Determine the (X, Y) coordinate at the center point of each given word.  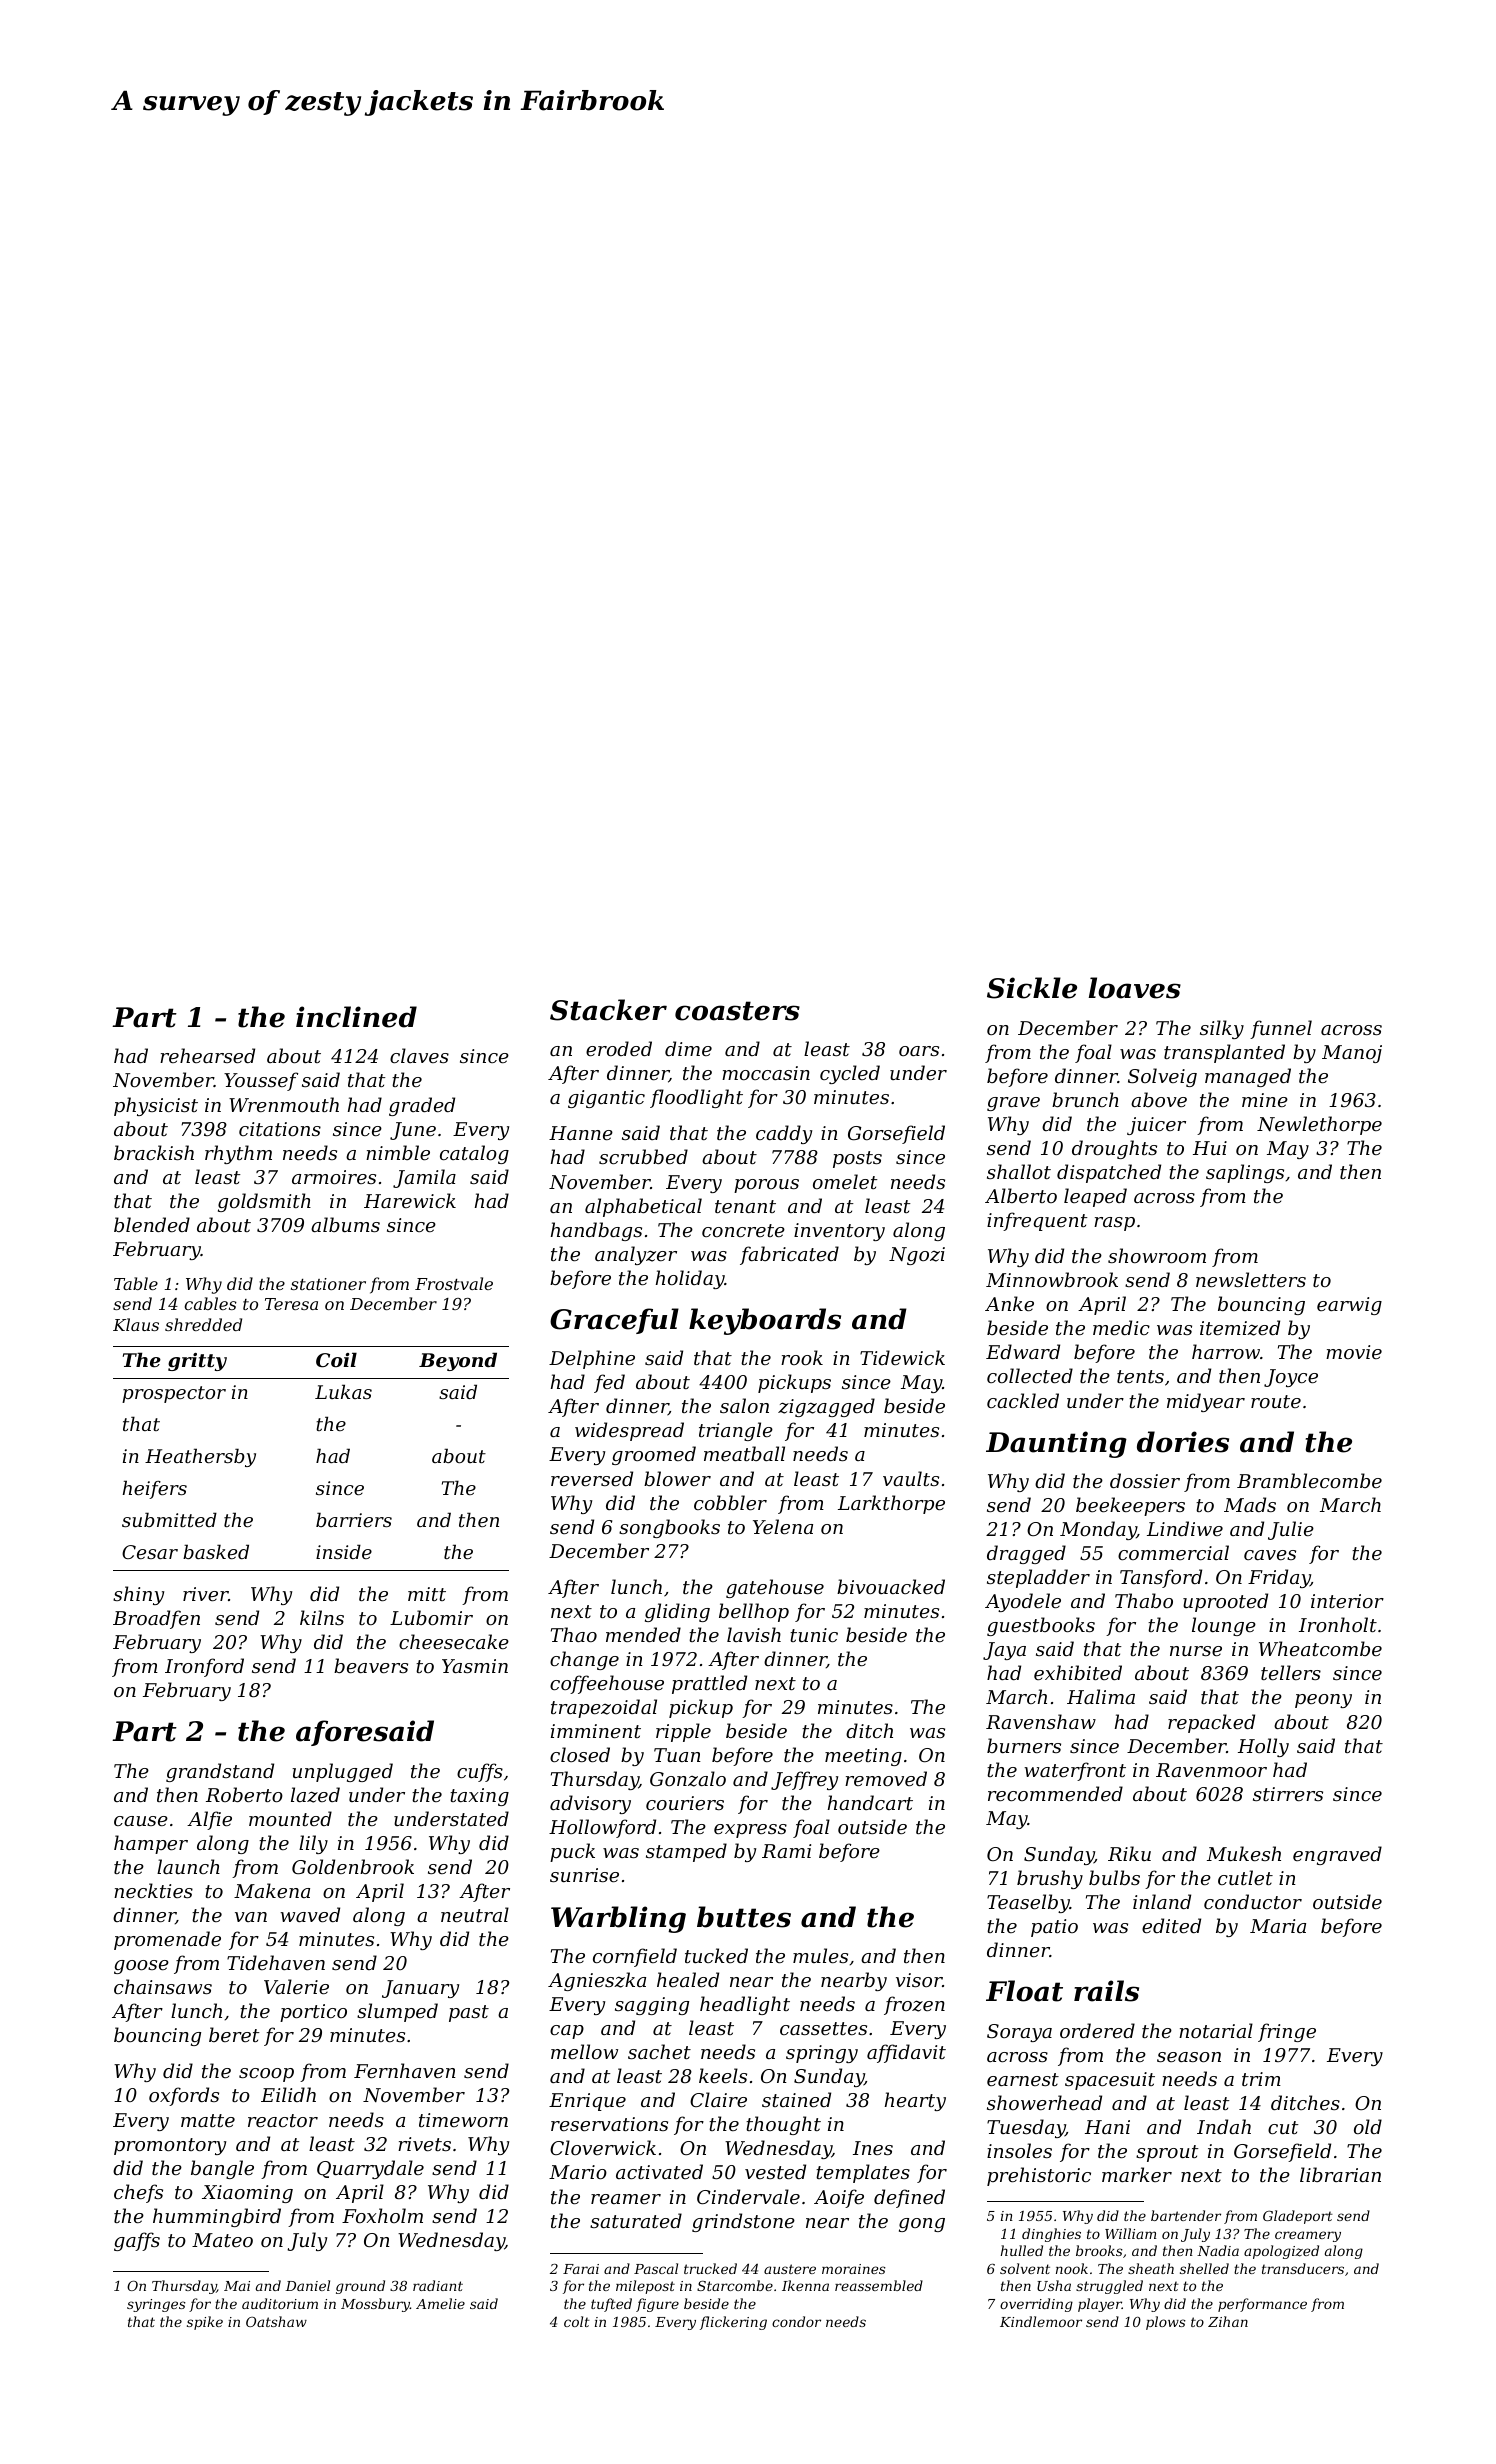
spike (205, 2323)
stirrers (1288, 1794)
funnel (1281, 1029)
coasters (737, 1011)
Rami (786, 1851)
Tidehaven (276, 1962)
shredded (203, 1324)
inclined (356, 1017)
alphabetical (643, 1207)
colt (577, 2321)
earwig (1349, 1306)
